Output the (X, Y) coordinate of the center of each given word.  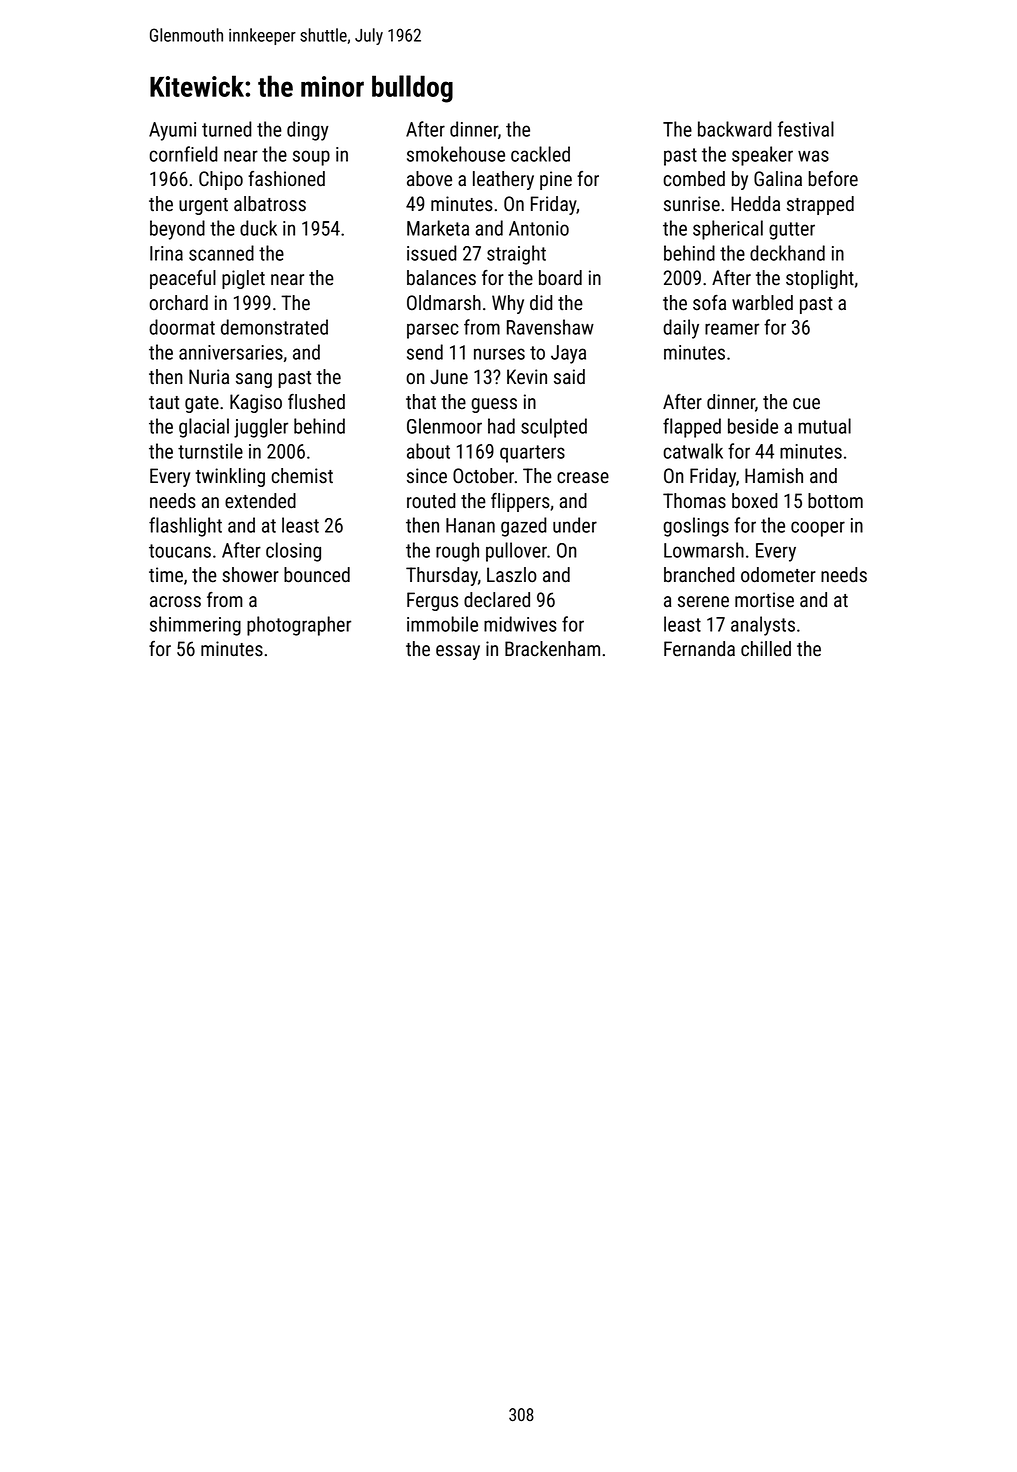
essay (458, 652)
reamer (732, 329)
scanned (221, 253)
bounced (317, 575)
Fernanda (699, 649)
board (560, 278)
